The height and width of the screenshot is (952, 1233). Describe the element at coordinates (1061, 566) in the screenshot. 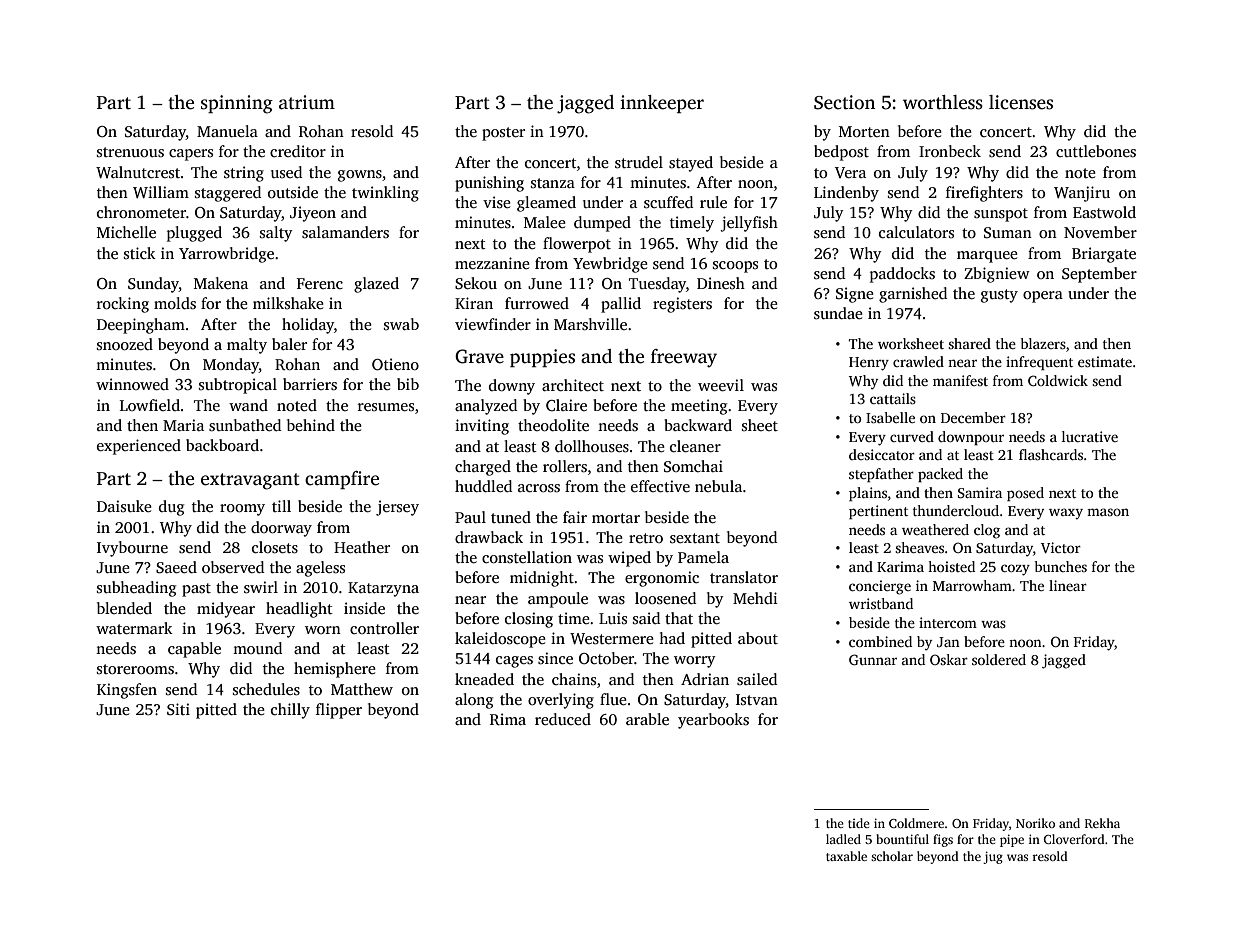

I see `bunches` at that location.
